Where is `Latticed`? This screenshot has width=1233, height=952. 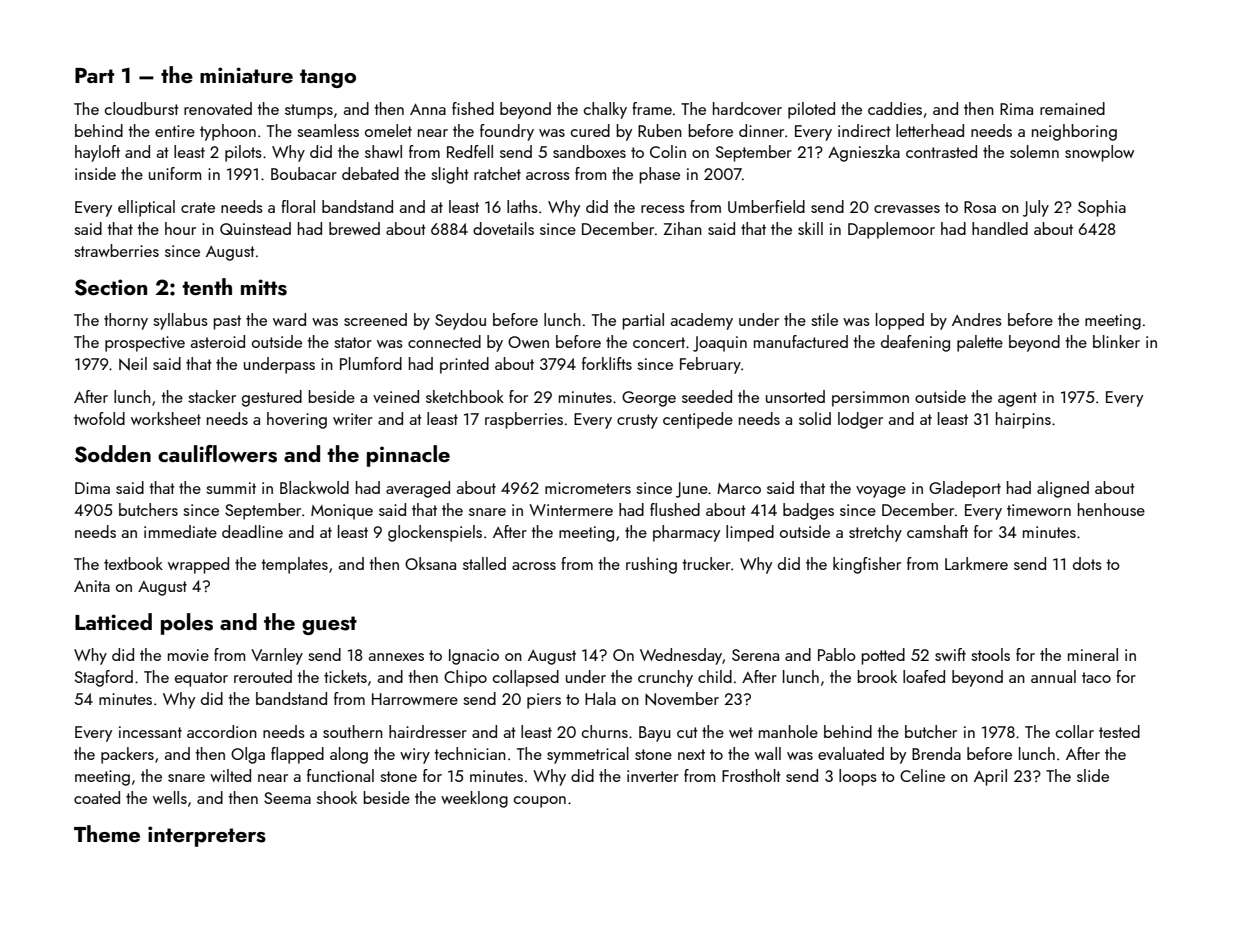 Latticed is located at coordinates (113, 621).
